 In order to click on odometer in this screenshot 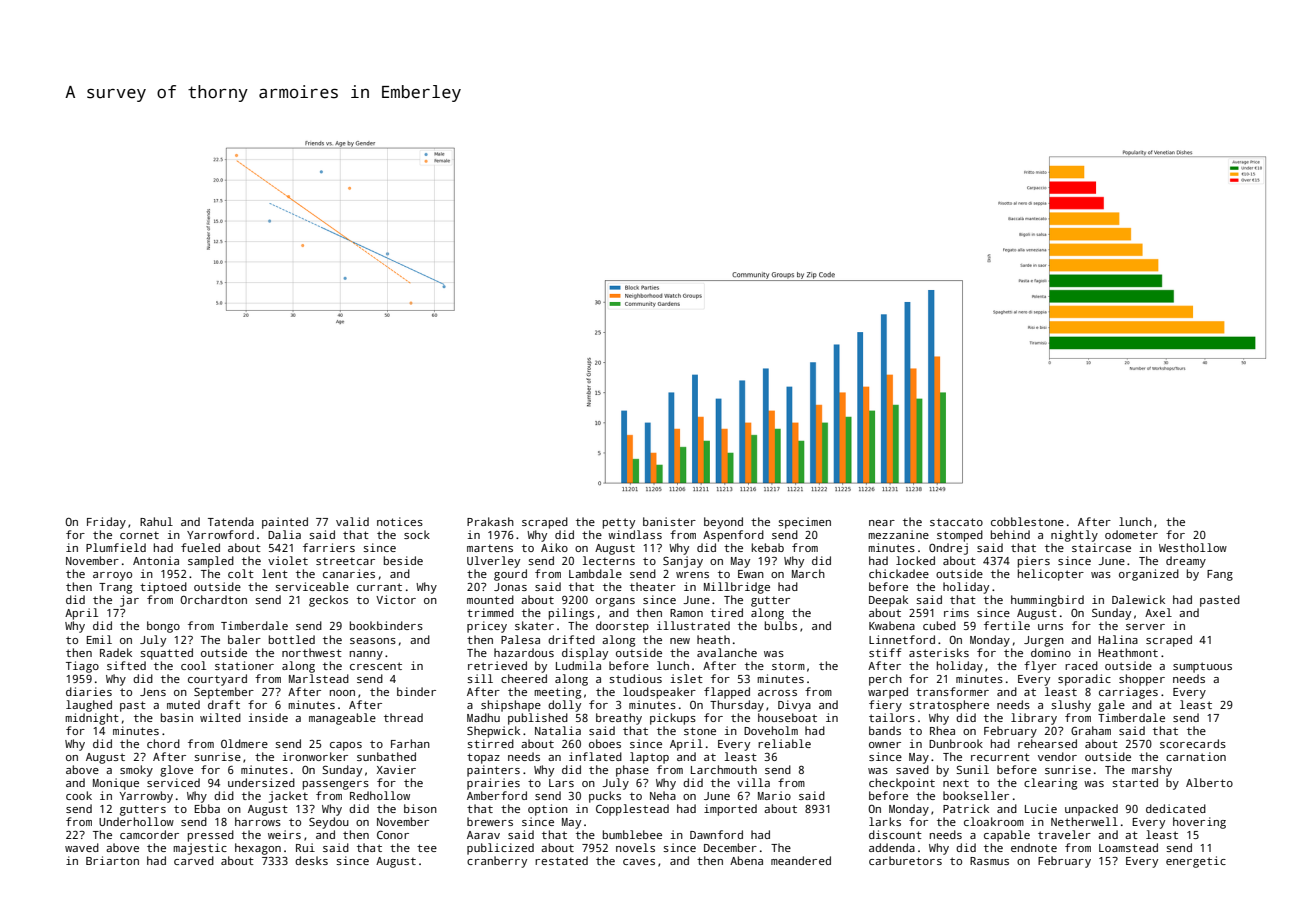, I will do `click(1131, 534)`.
